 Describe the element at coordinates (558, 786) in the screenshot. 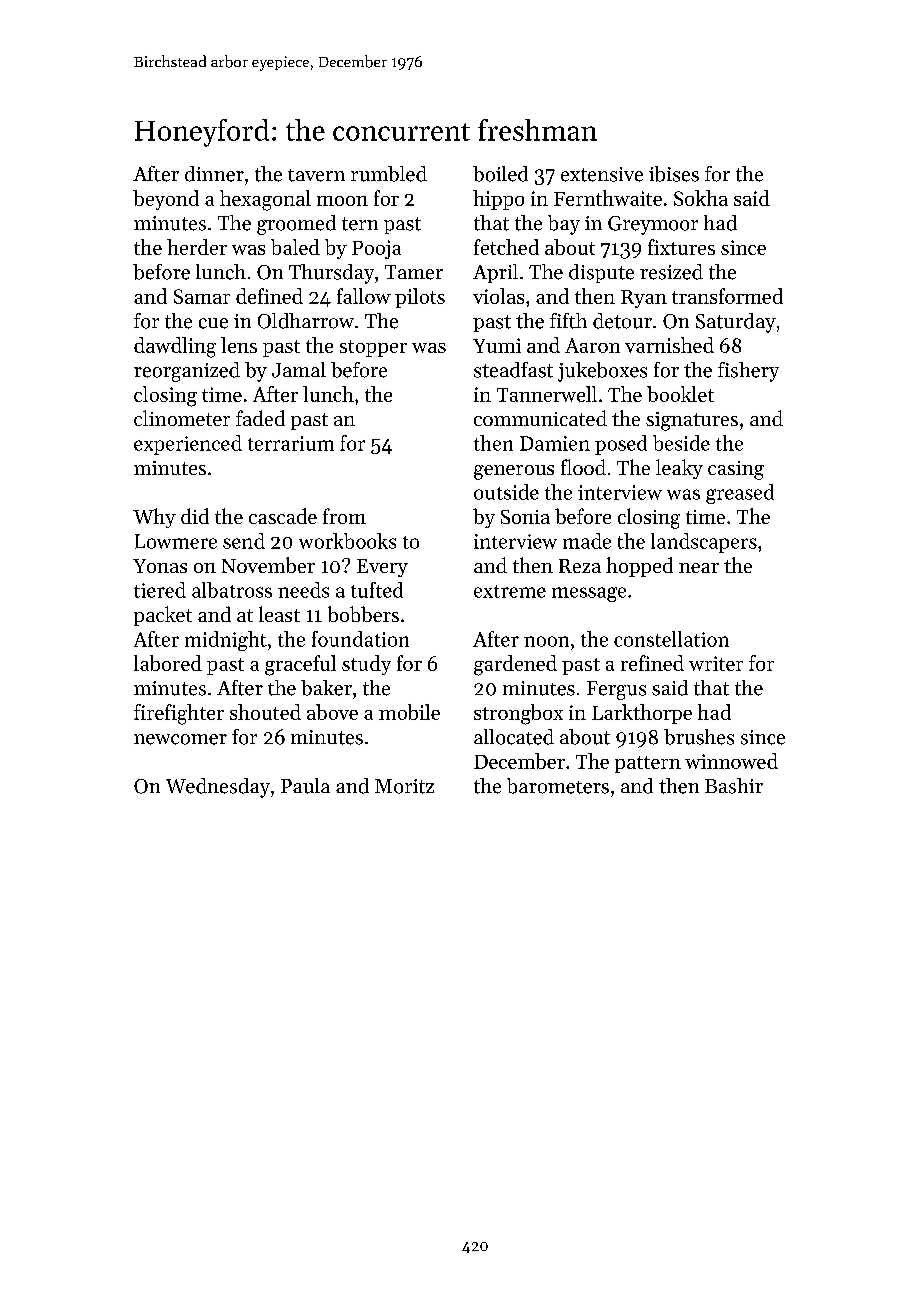

I see `barometers` at that location.
